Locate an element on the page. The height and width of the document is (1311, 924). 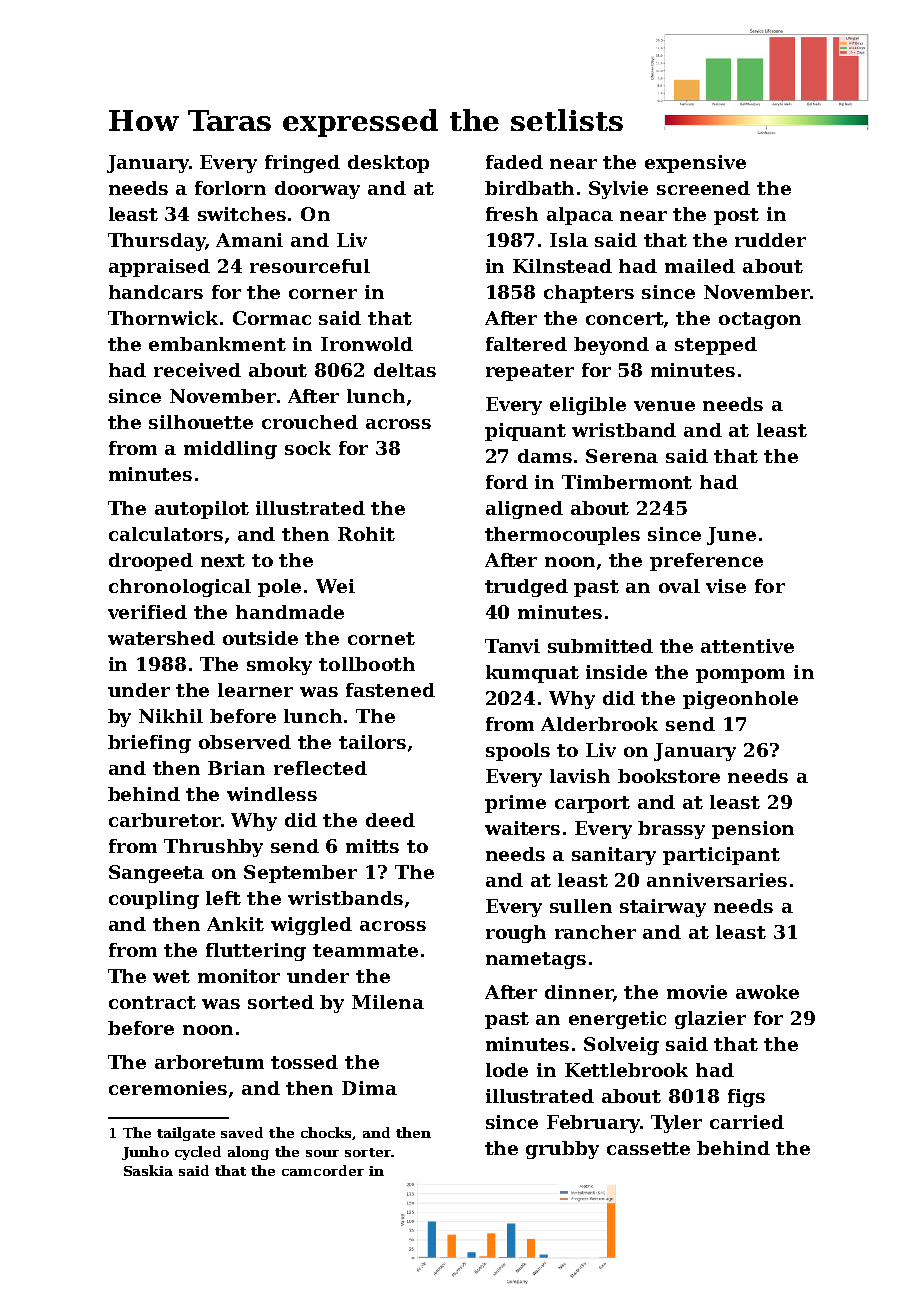
screened is located at coordinates (703, 188).
